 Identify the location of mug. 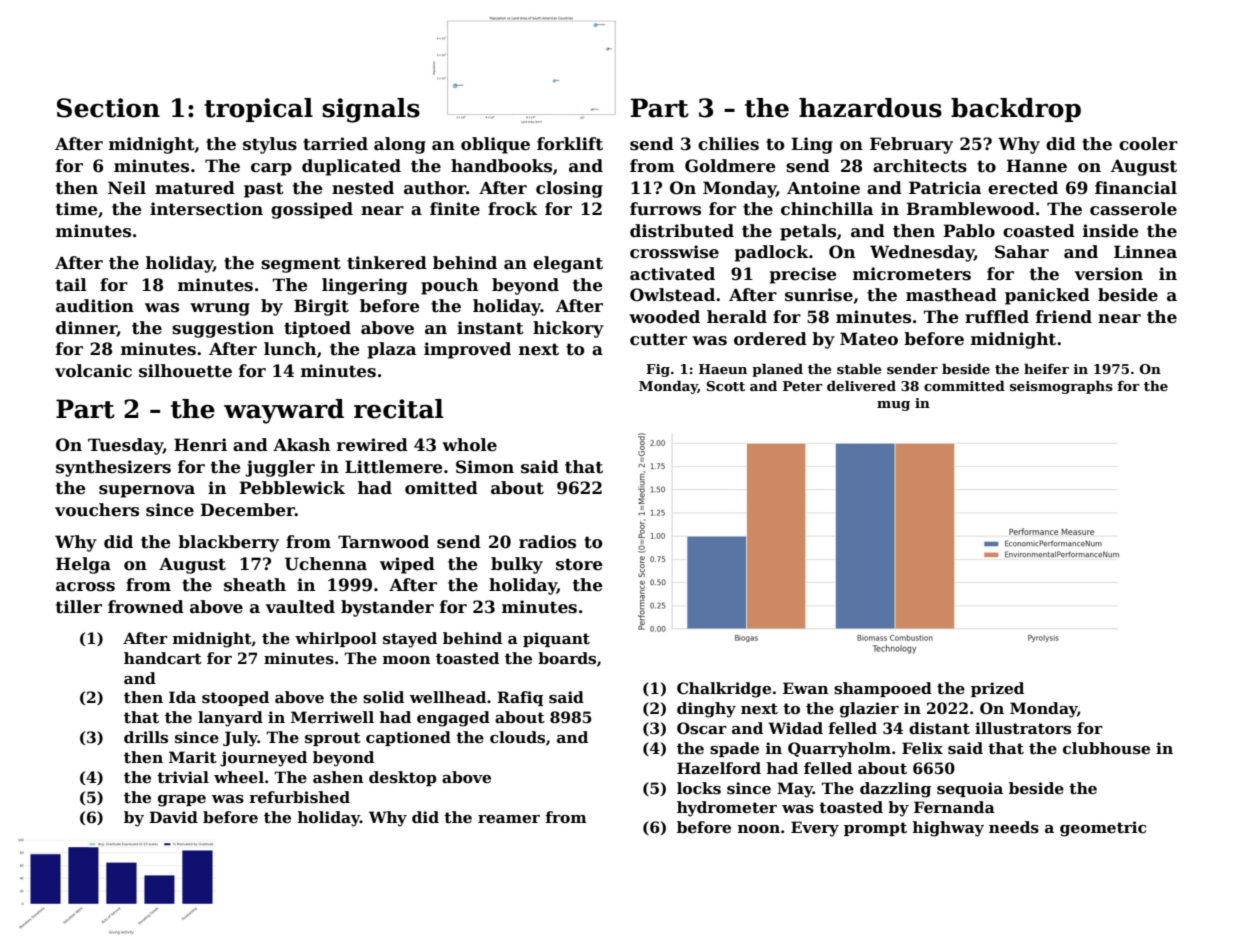
(893, 406).
